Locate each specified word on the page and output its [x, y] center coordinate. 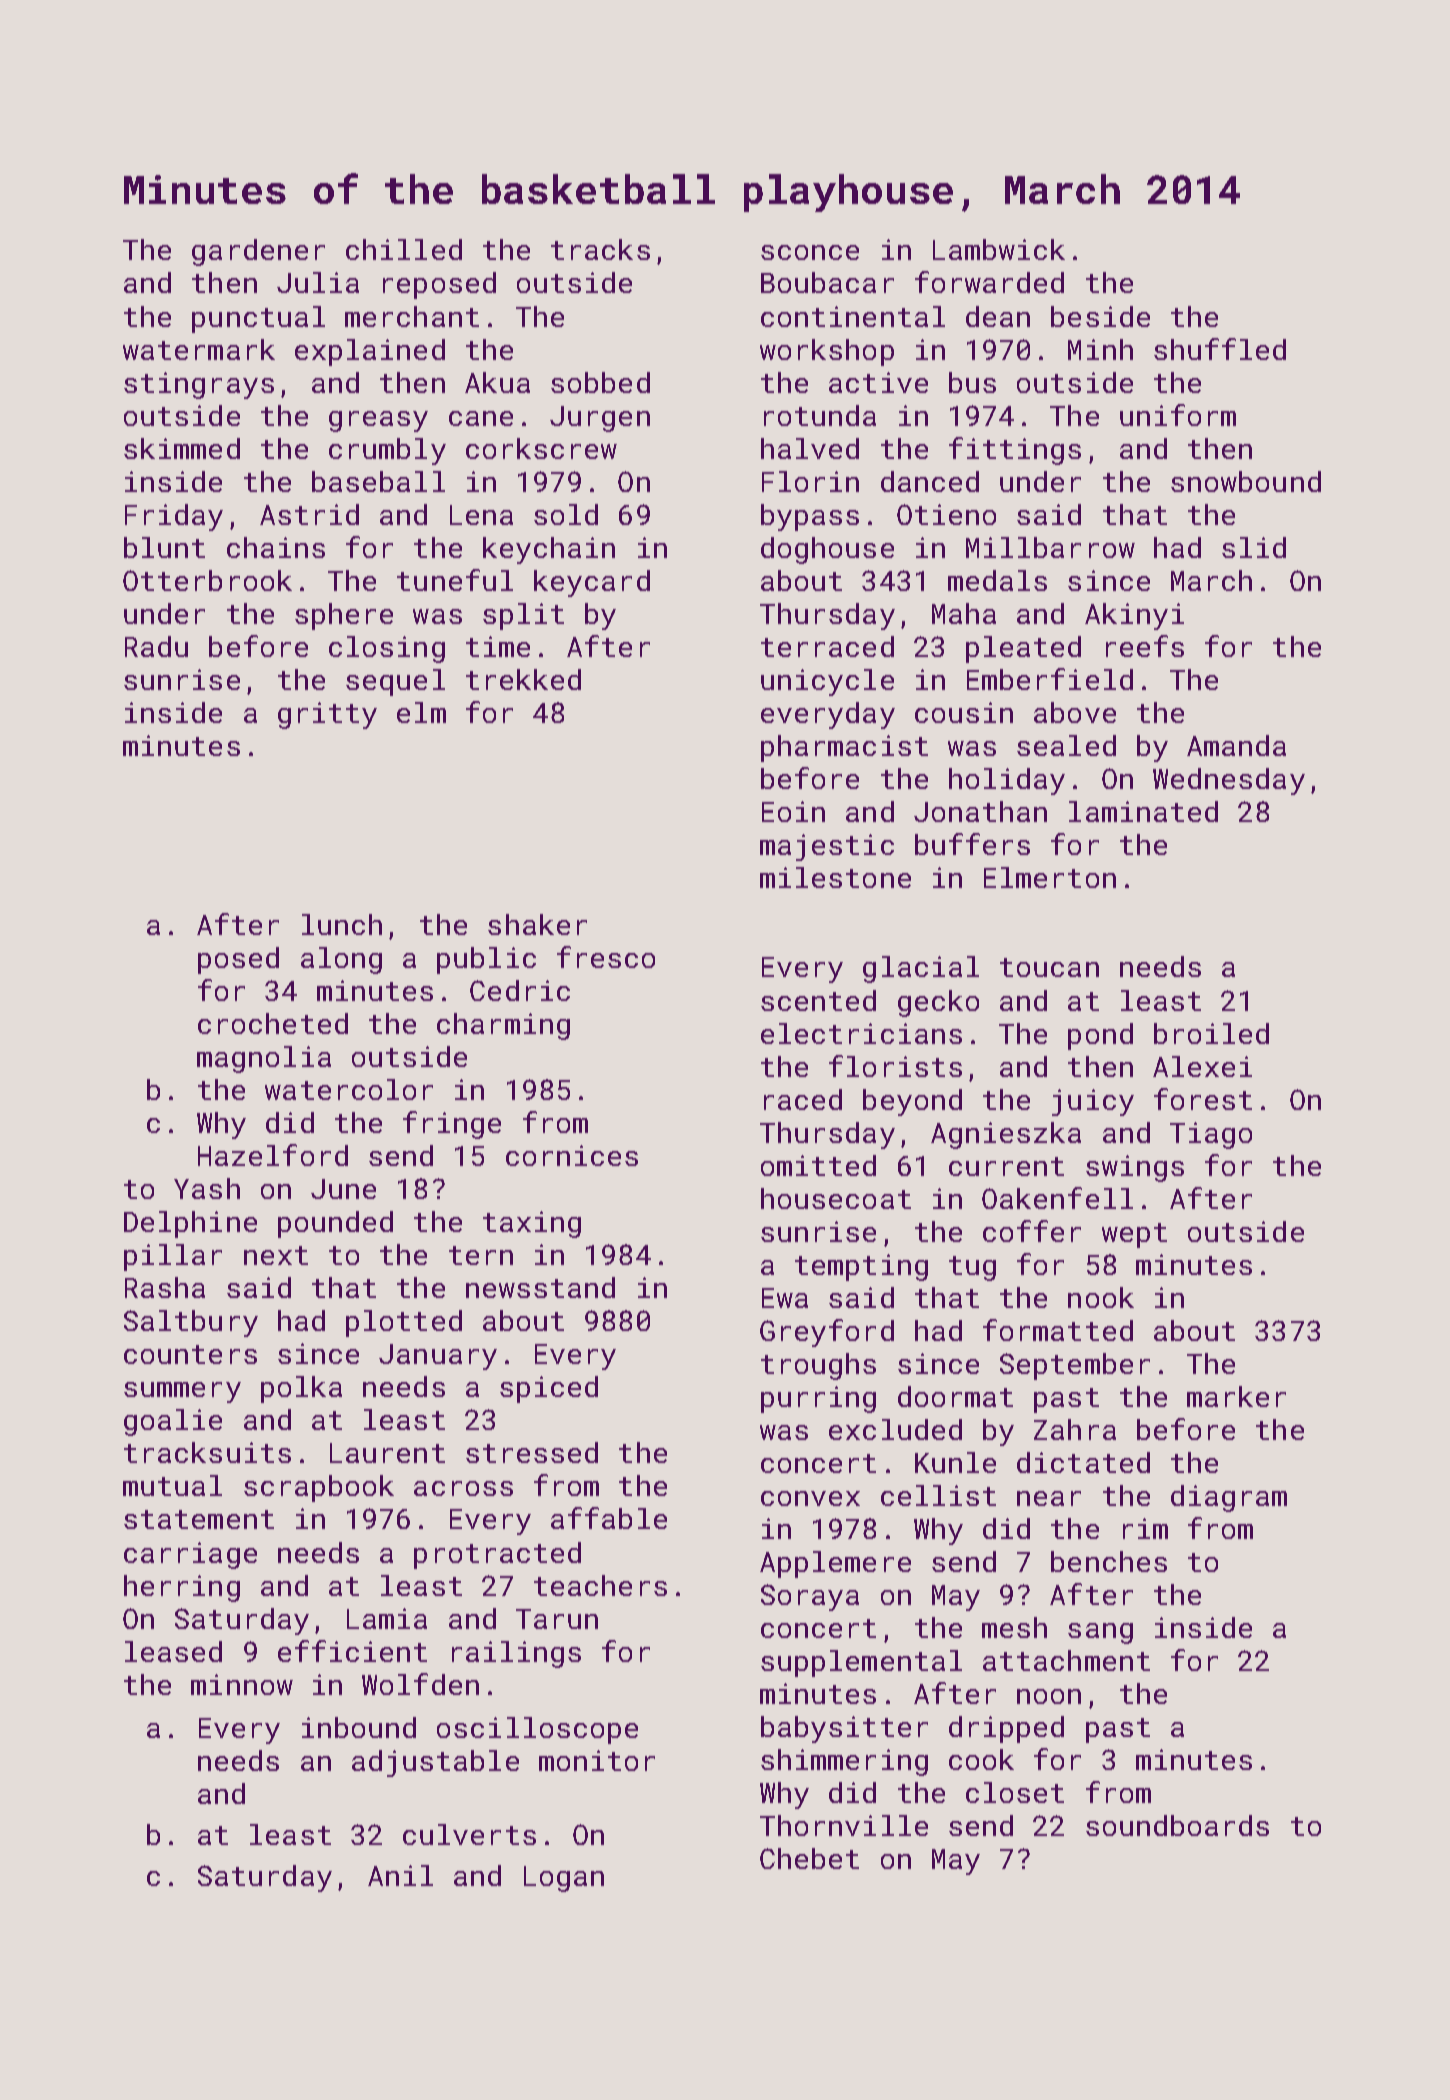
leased [173, 1651]
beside [1100, 316]
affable [609, 1518]
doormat [955, 1396]
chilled [404, 249]
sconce [810, 252]
